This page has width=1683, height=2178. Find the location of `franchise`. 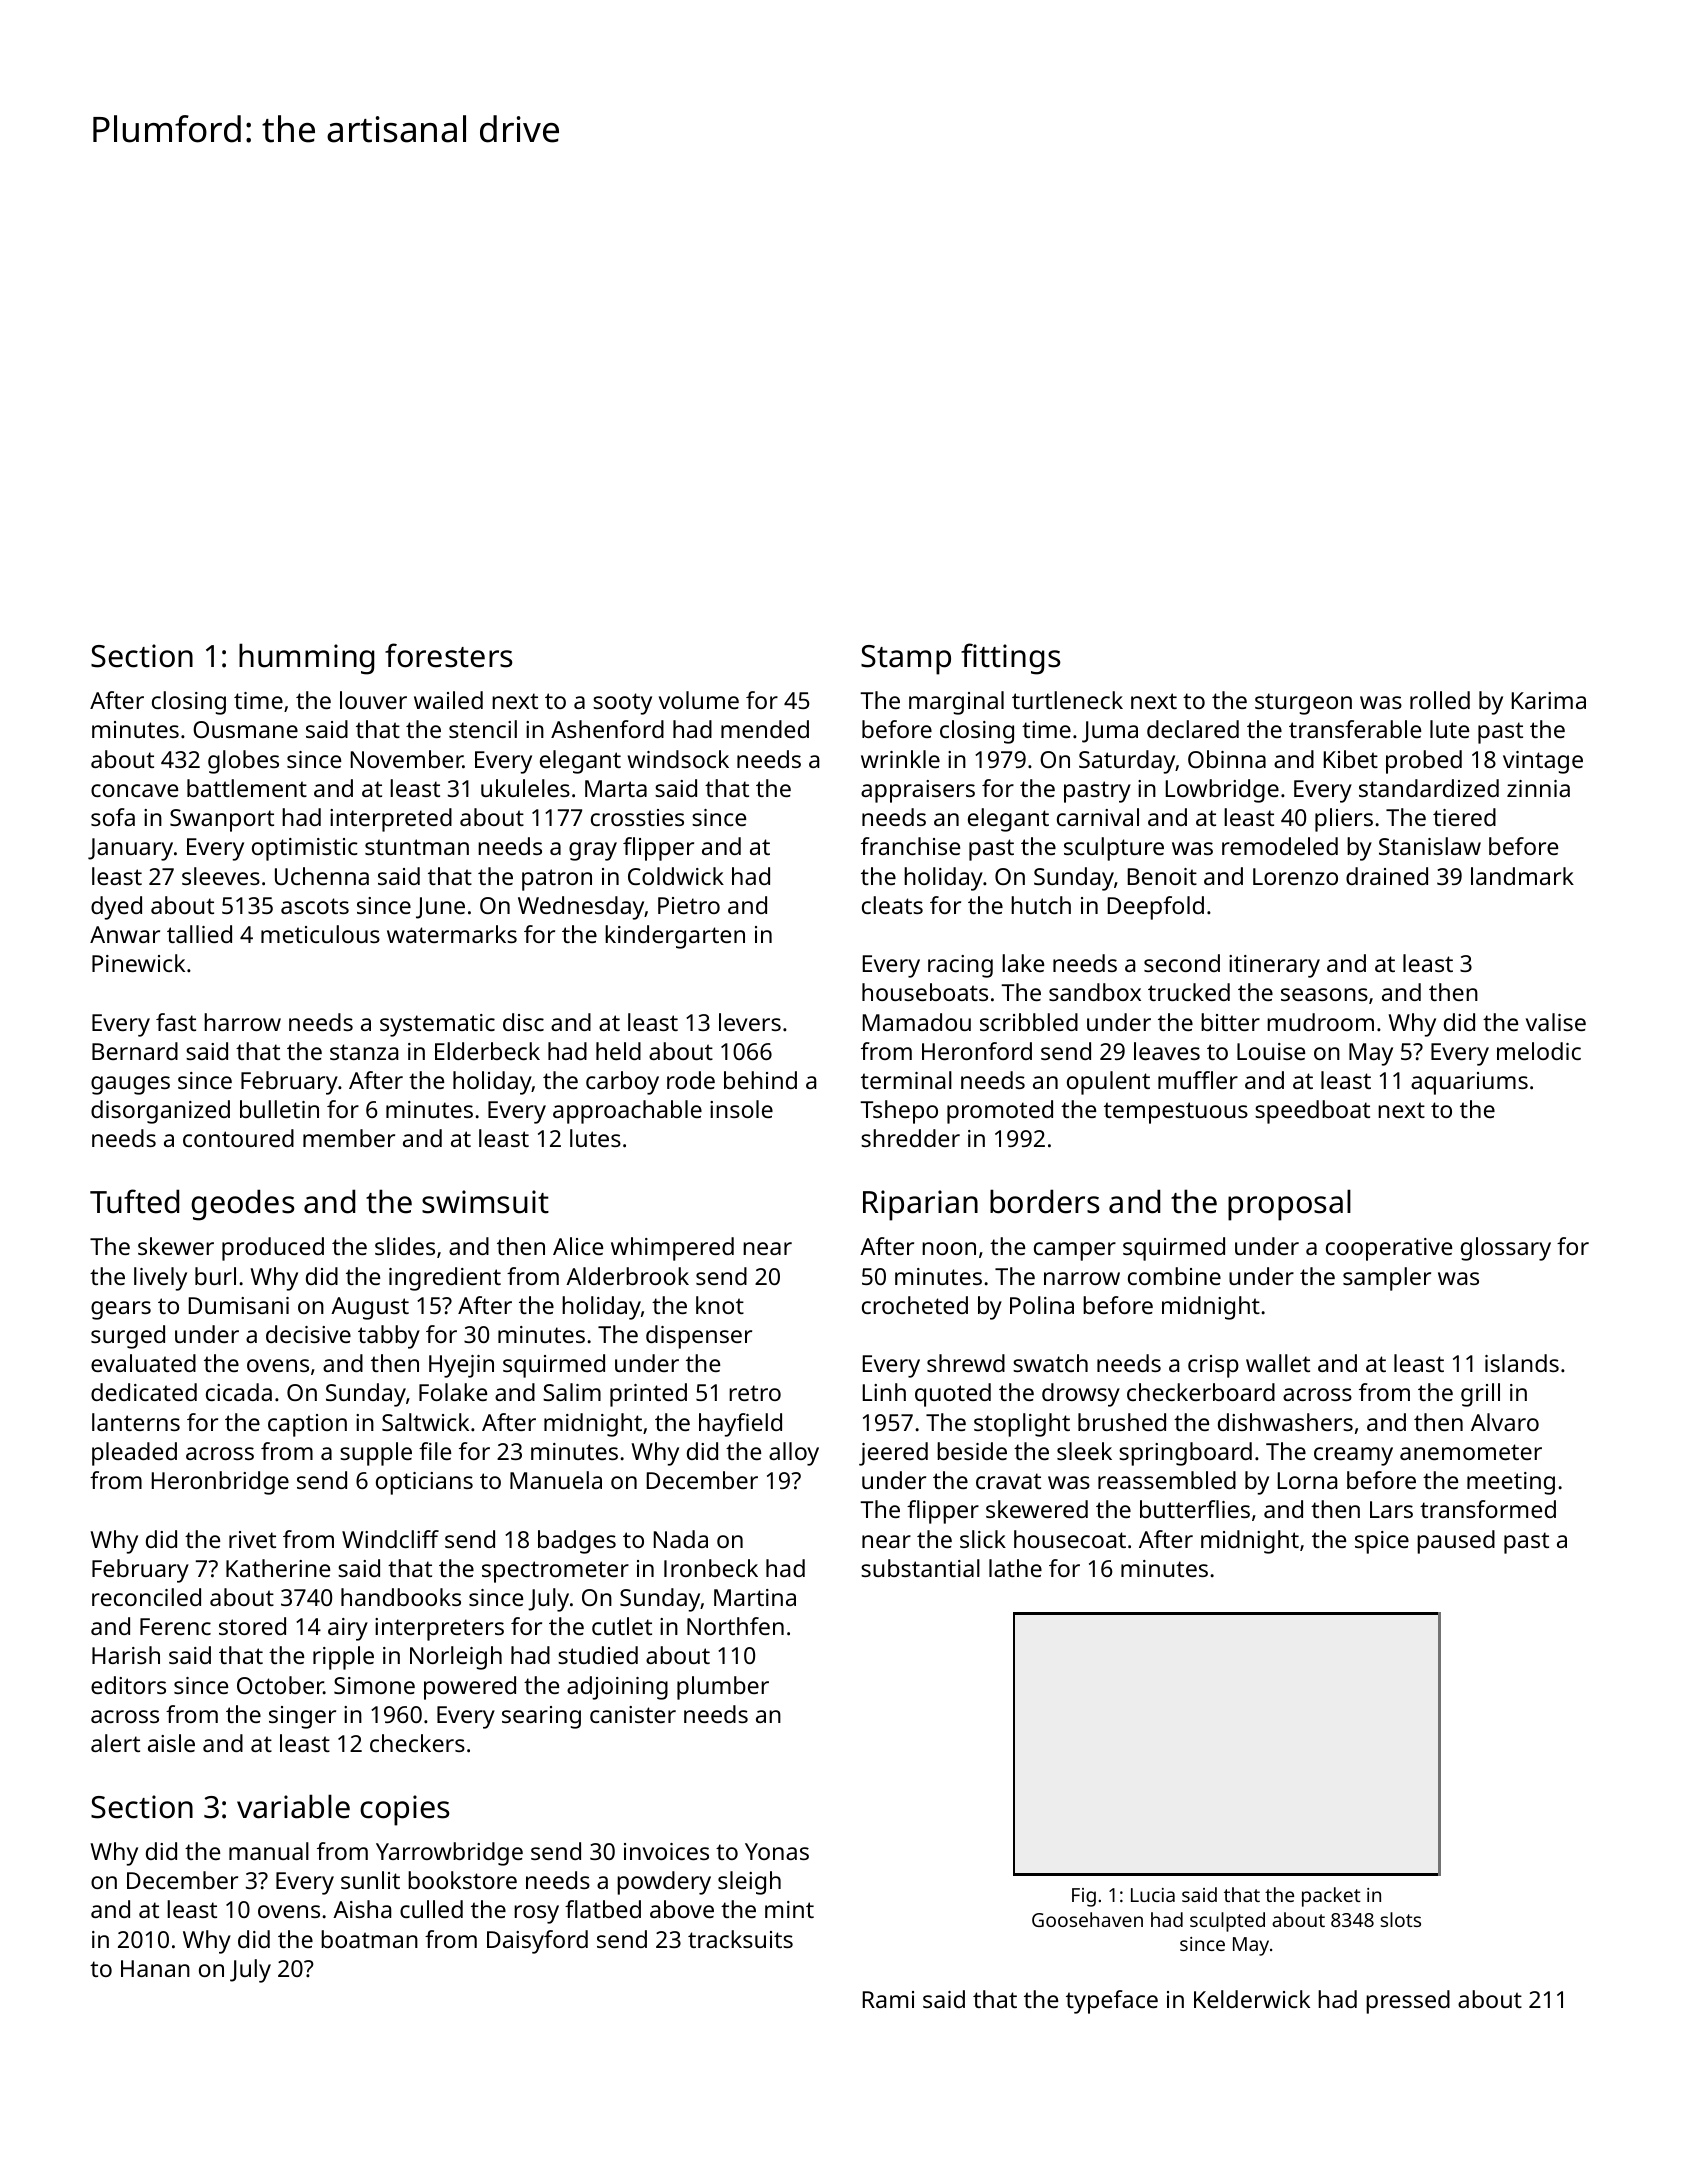

franchise is located at coordinates (910, 846).
